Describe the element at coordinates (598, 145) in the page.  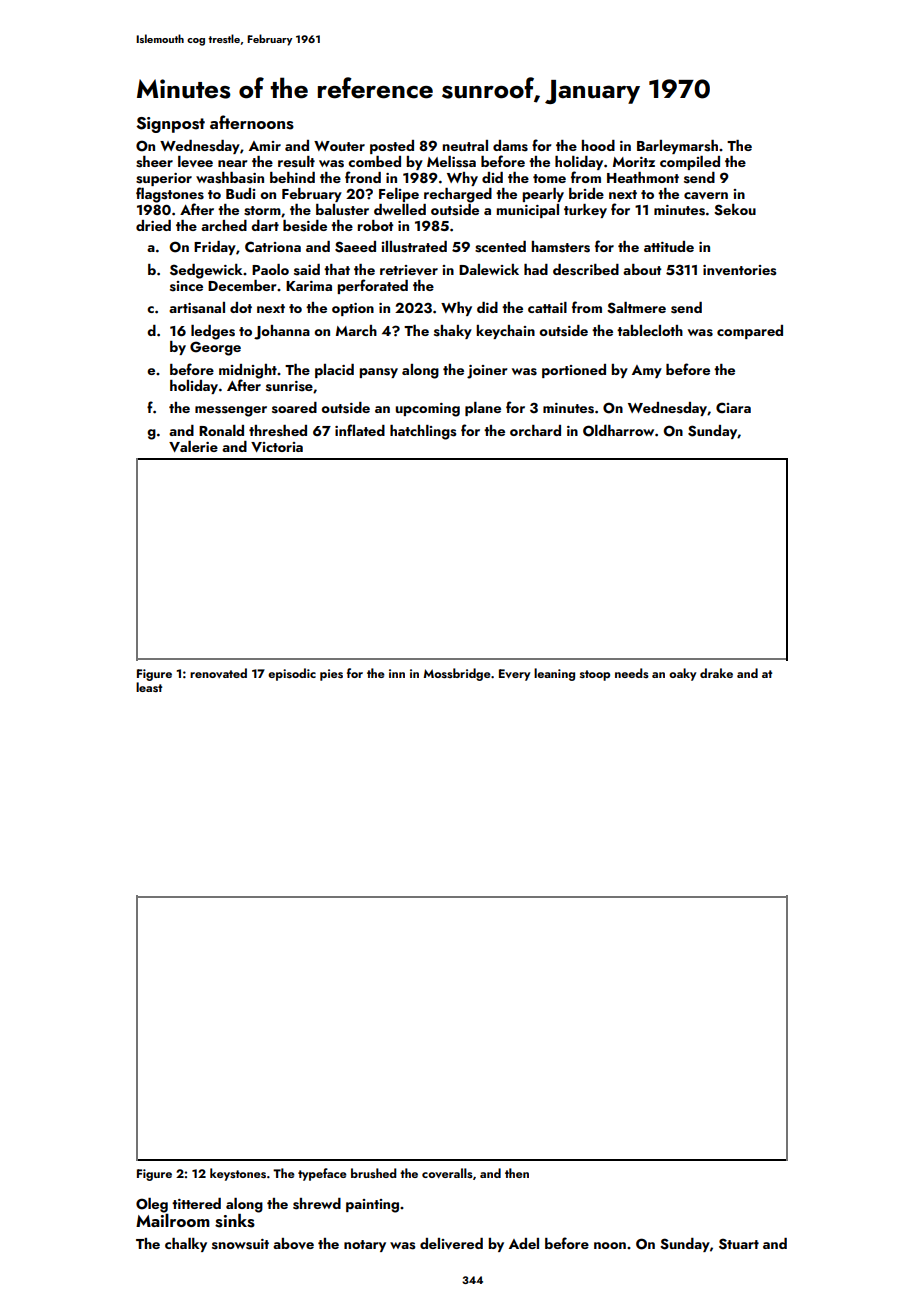
I see `hood` at that location.
